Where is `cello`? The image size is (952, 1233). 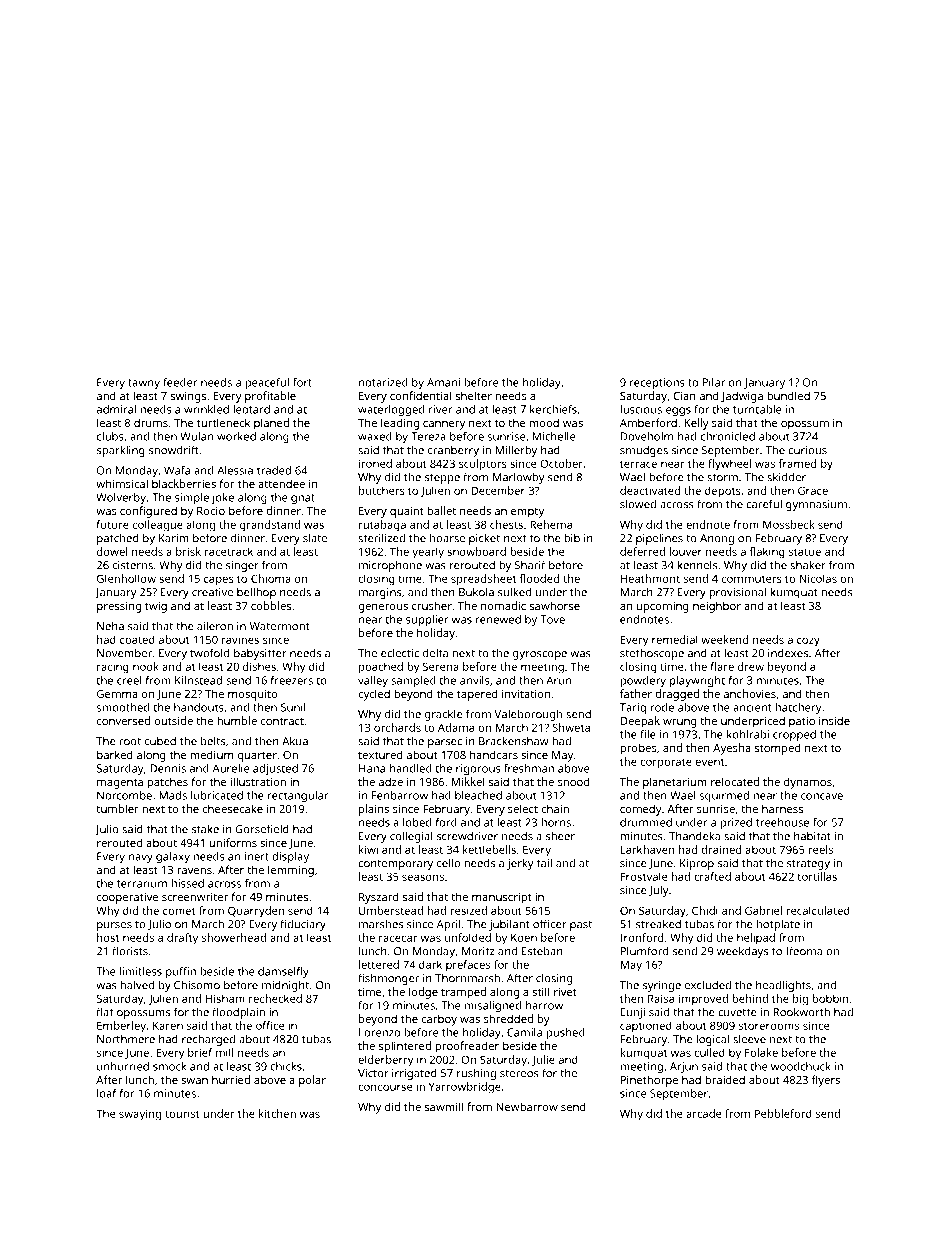
cello is located at coordinates (448, 863).
